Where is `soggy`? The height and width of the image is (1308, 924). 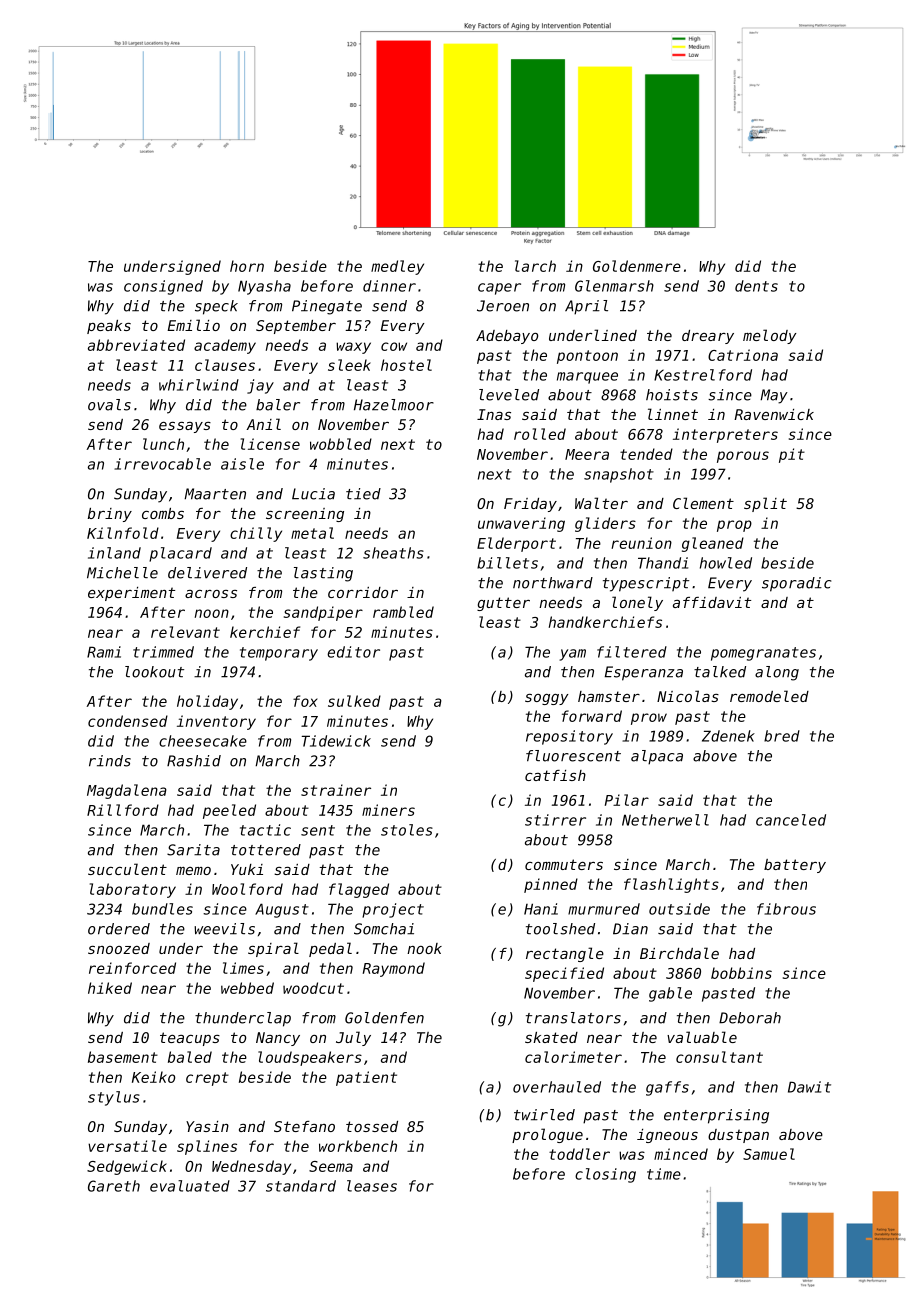 soggy is located at coordinates (546, 699).
